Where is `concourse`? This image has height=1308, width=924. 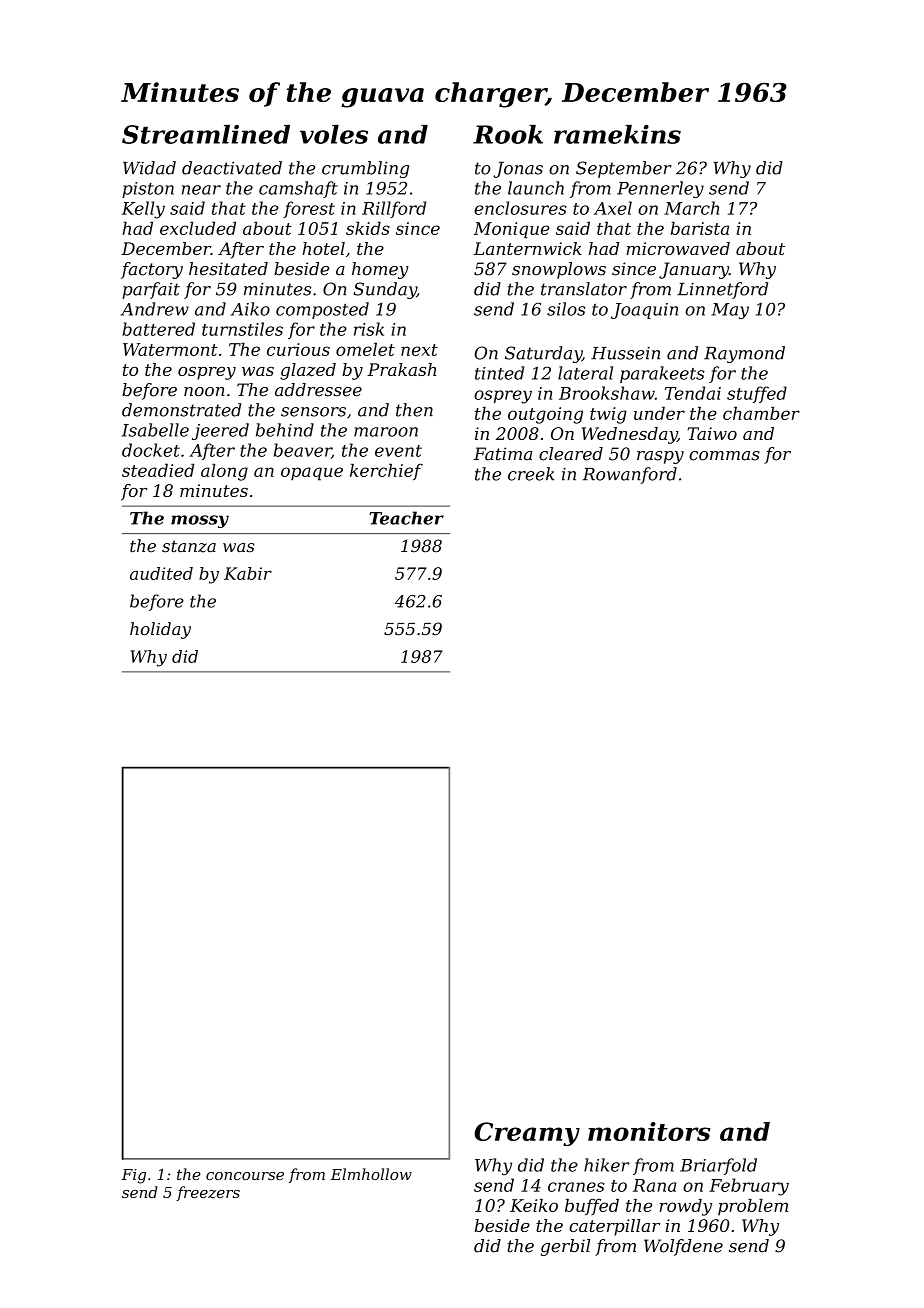
concourse is located at coordinates (245, 1176).
